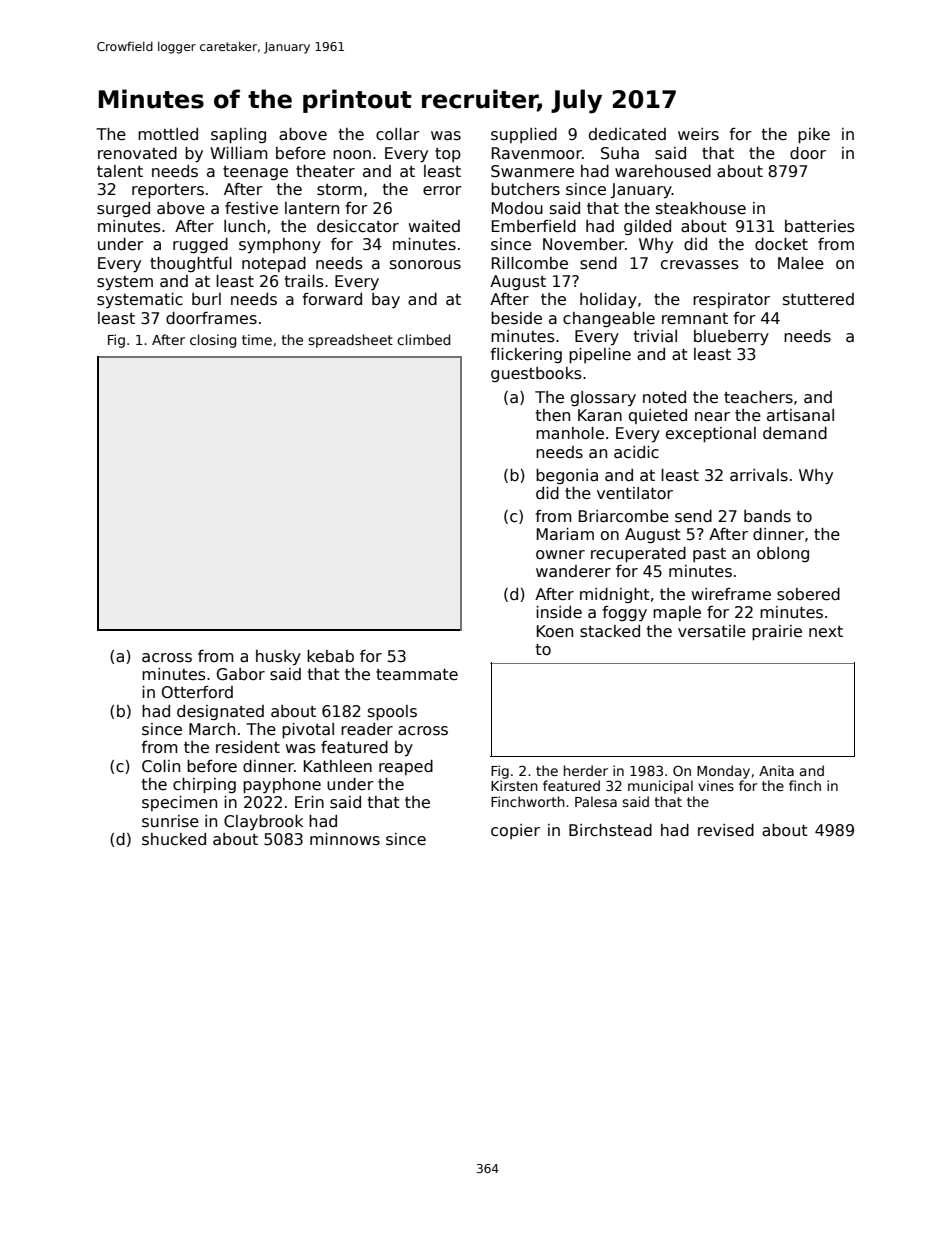 The image size is (952, 1233). What do you see at coordinates (423, 339) in the image?
I see `climbed` at bounding box center [423, 339].
